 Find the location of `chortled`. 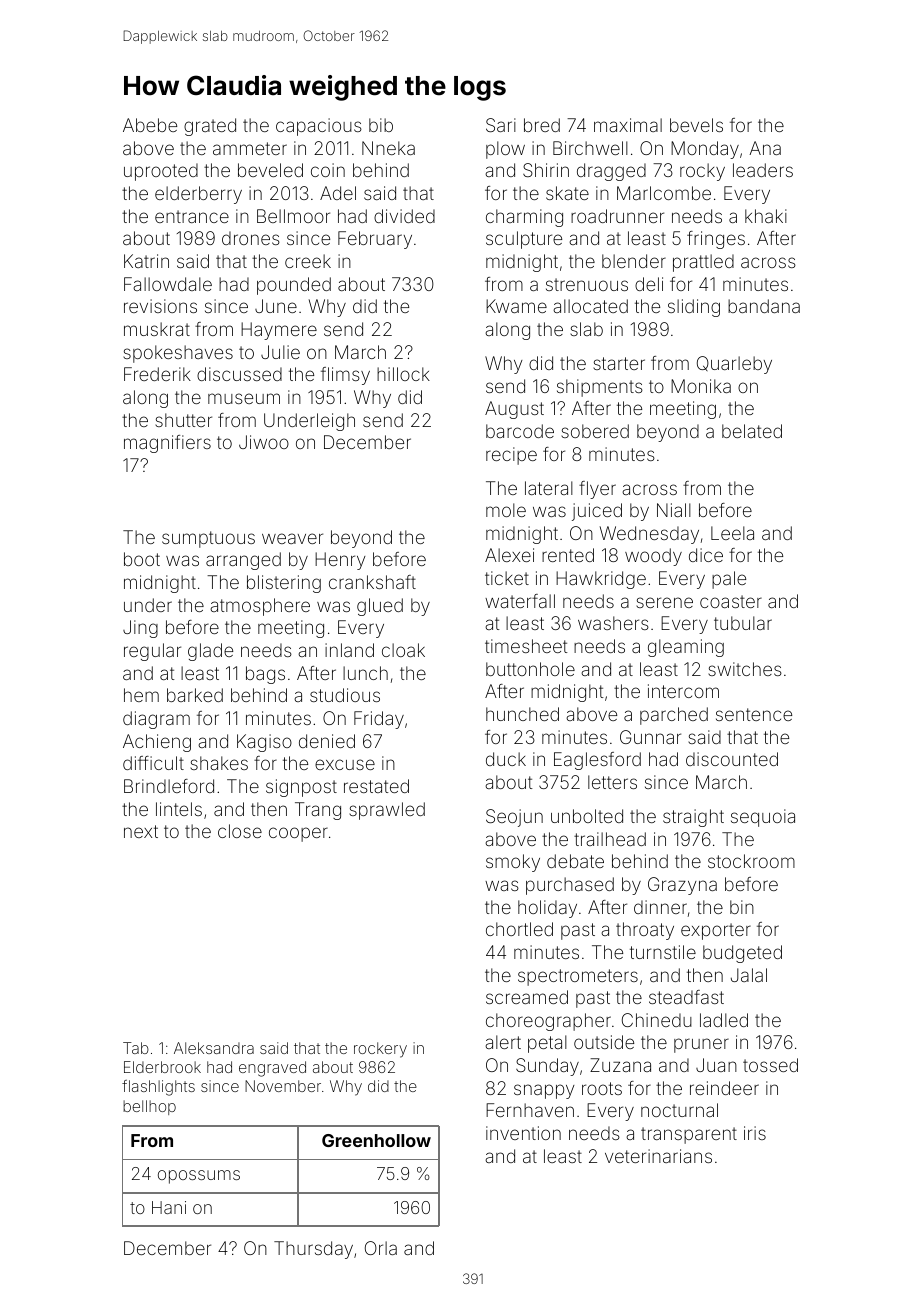

chortled is located at coordinates (519, 929).
